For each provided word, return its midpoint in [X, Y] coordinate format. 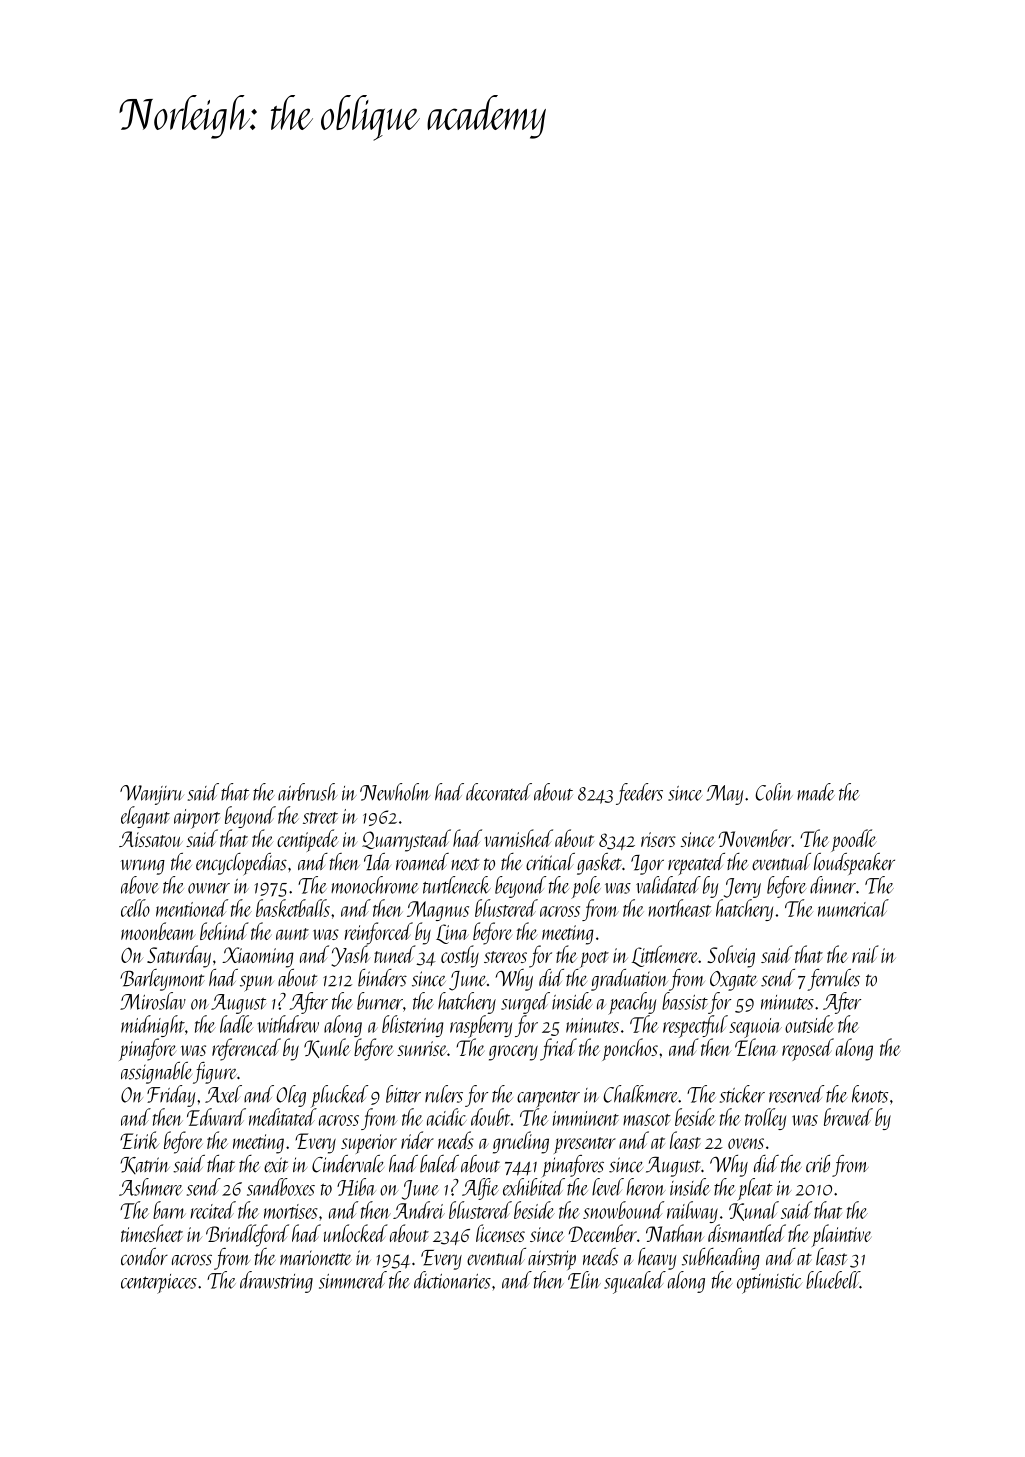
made [816, 792]
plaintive [841, 1235]
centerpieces [159, 1284]
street [320, 818]
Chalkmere [641, 1094]
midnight [153, 1026]
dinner [833, 885]
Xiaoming [258, 957]
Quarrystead [406, 840]
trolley [765, 1119]
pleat [755, 1189]
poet [594, 959]
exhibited [534, 1187]
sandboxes [281, 1187]
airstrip [552, 1260]
